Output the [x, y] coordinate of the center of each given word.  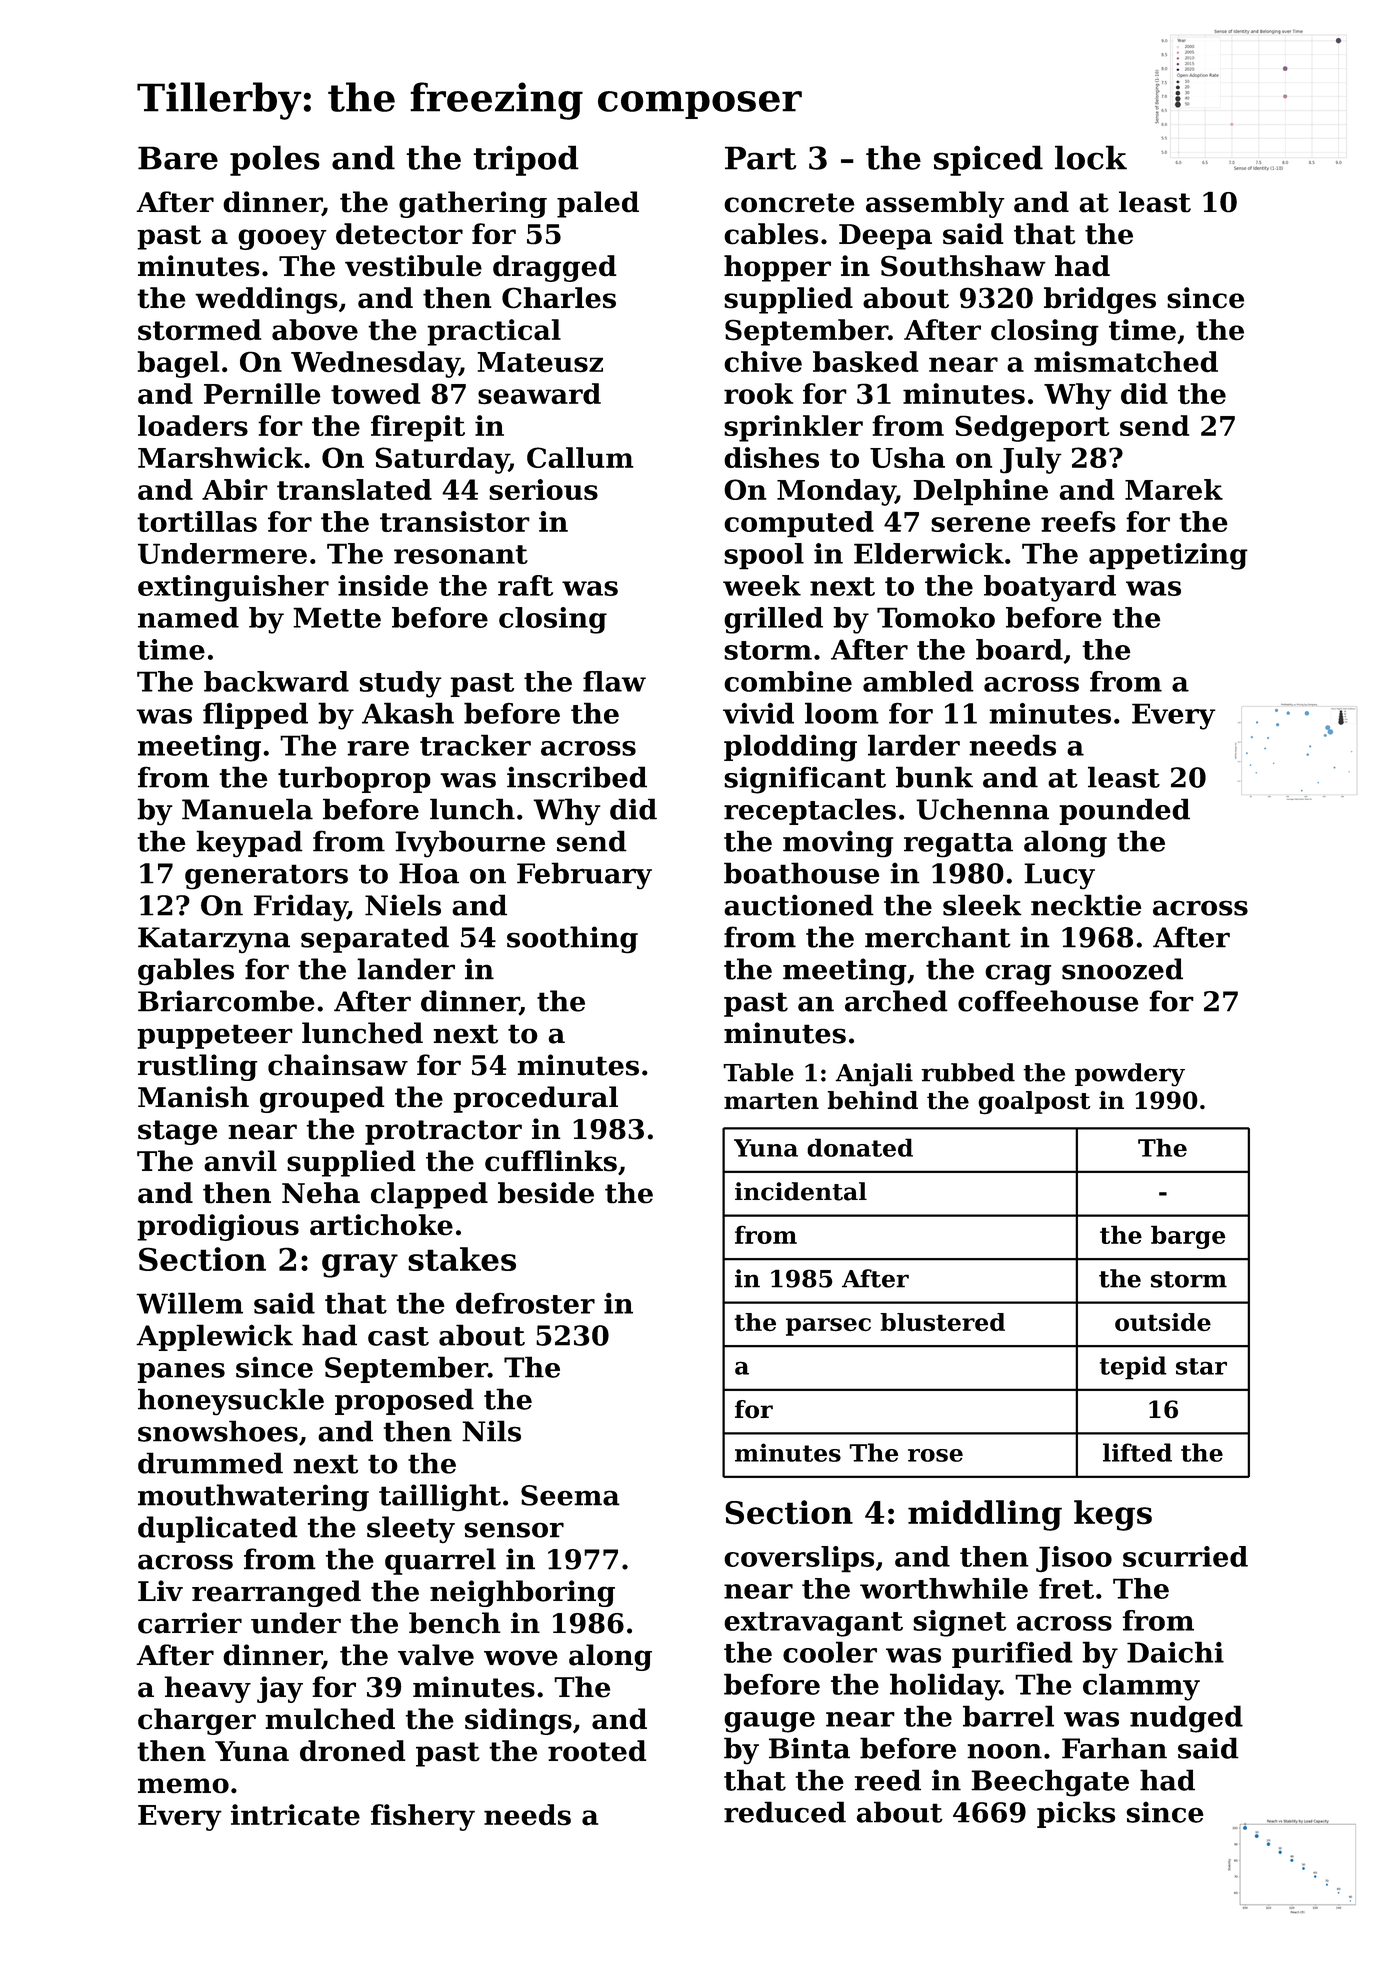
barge [1188, 1237]
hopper [777, 268]
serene [980, 524]
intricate [295, 1815]
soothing [572, 939]
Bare [178, 158]
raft [525, 585]
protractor [443, 1132]
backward [276, 681]
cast [398, 1336]
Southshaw [963, 266]
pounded [1124, 811]
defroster [525, 1303]
